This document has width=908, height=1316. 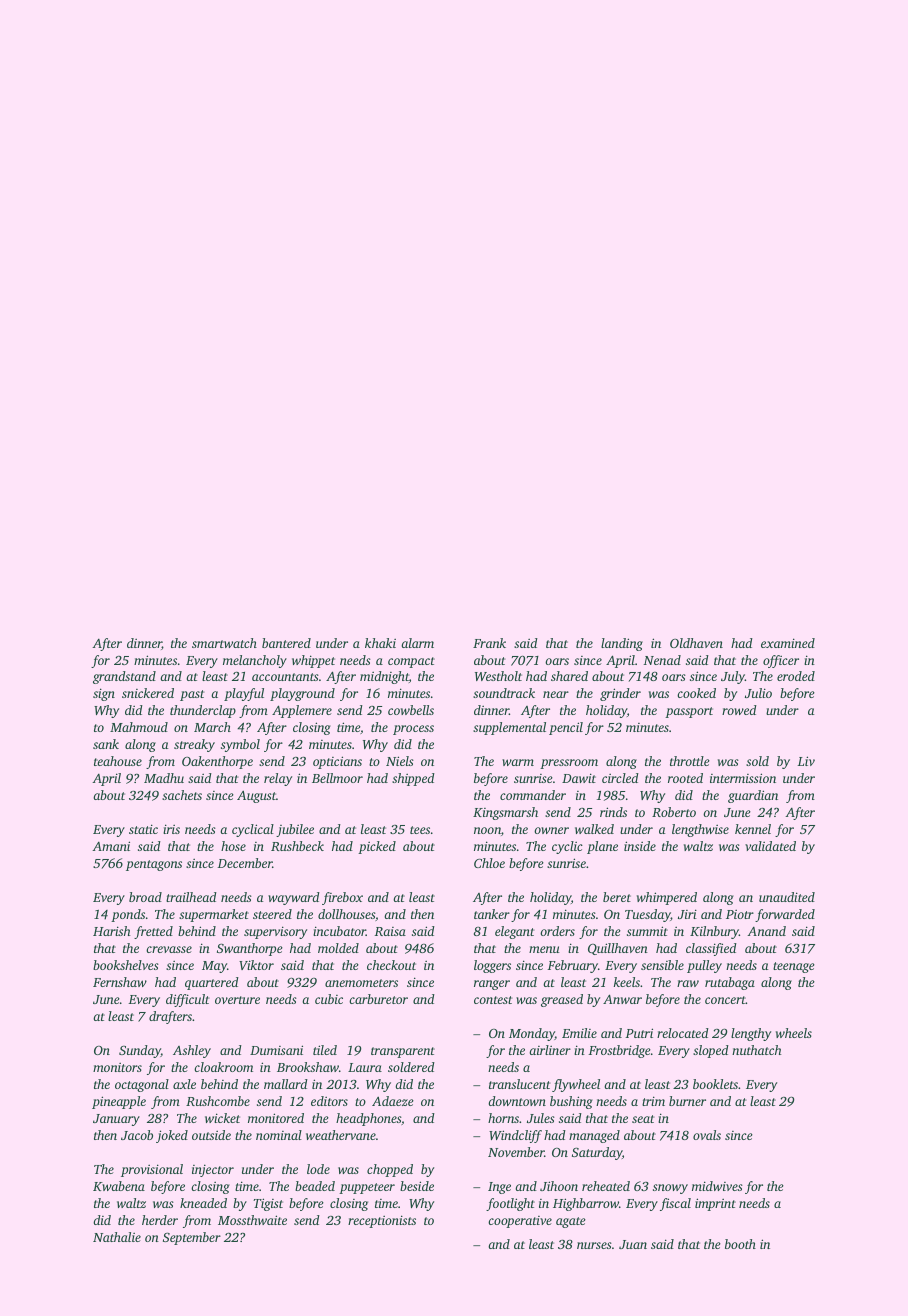 I want to click on burner, so click(x=687, y=1101).
